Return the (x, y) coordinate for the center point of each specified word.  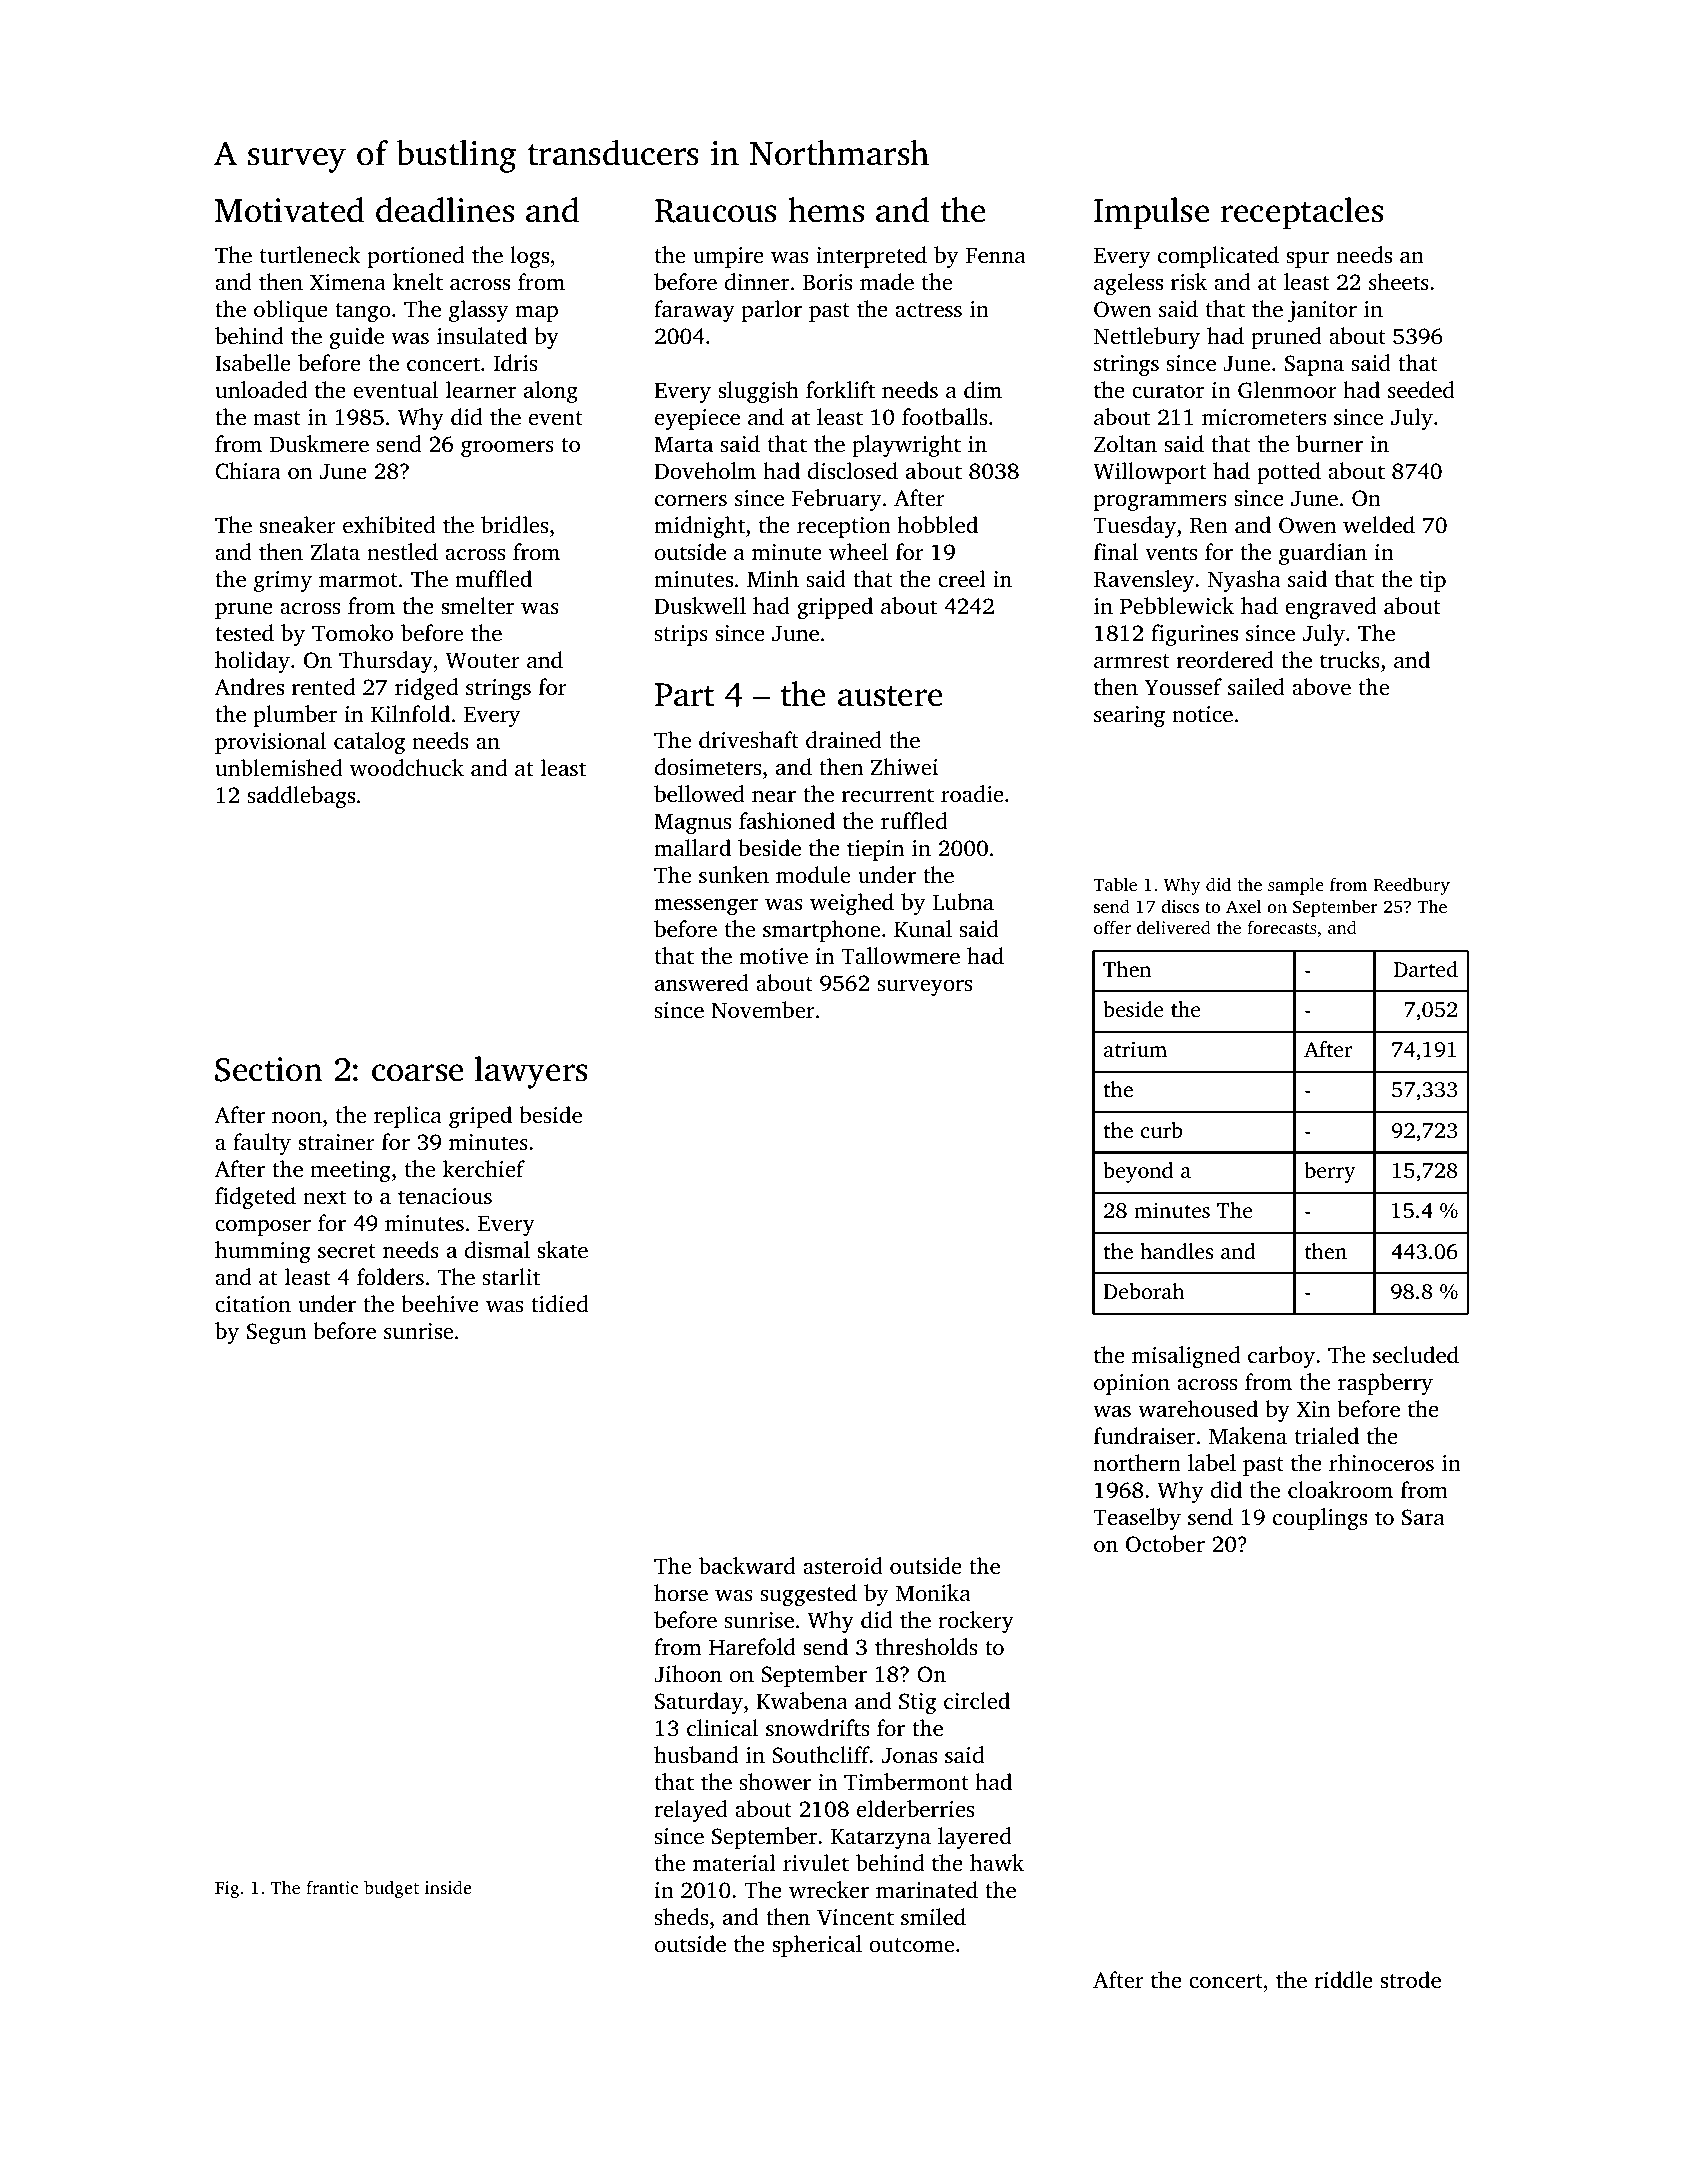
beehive (440, 1303)
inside (448, 1887)
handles (1176, 1251)
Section (269, 1069)
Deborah (1144, 1291)
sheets (1399, 282)
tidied (559, 1304)
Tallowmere (900, 956)
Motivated (289, 210)
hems (826, 210)
